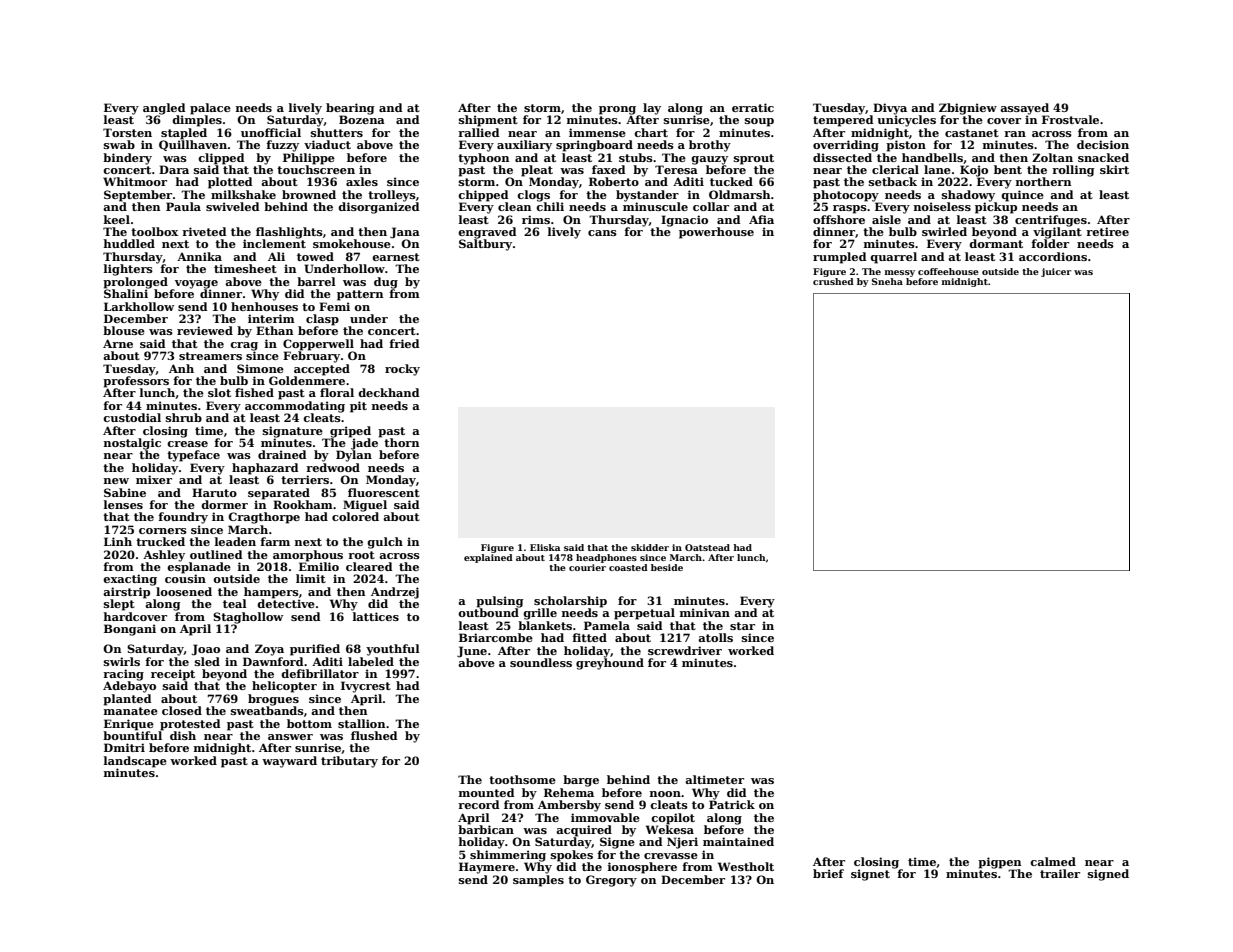 This image has width=1233, height=952. Describe the element at coordinates (538, 881) in the image. I see `samples` at that location.
